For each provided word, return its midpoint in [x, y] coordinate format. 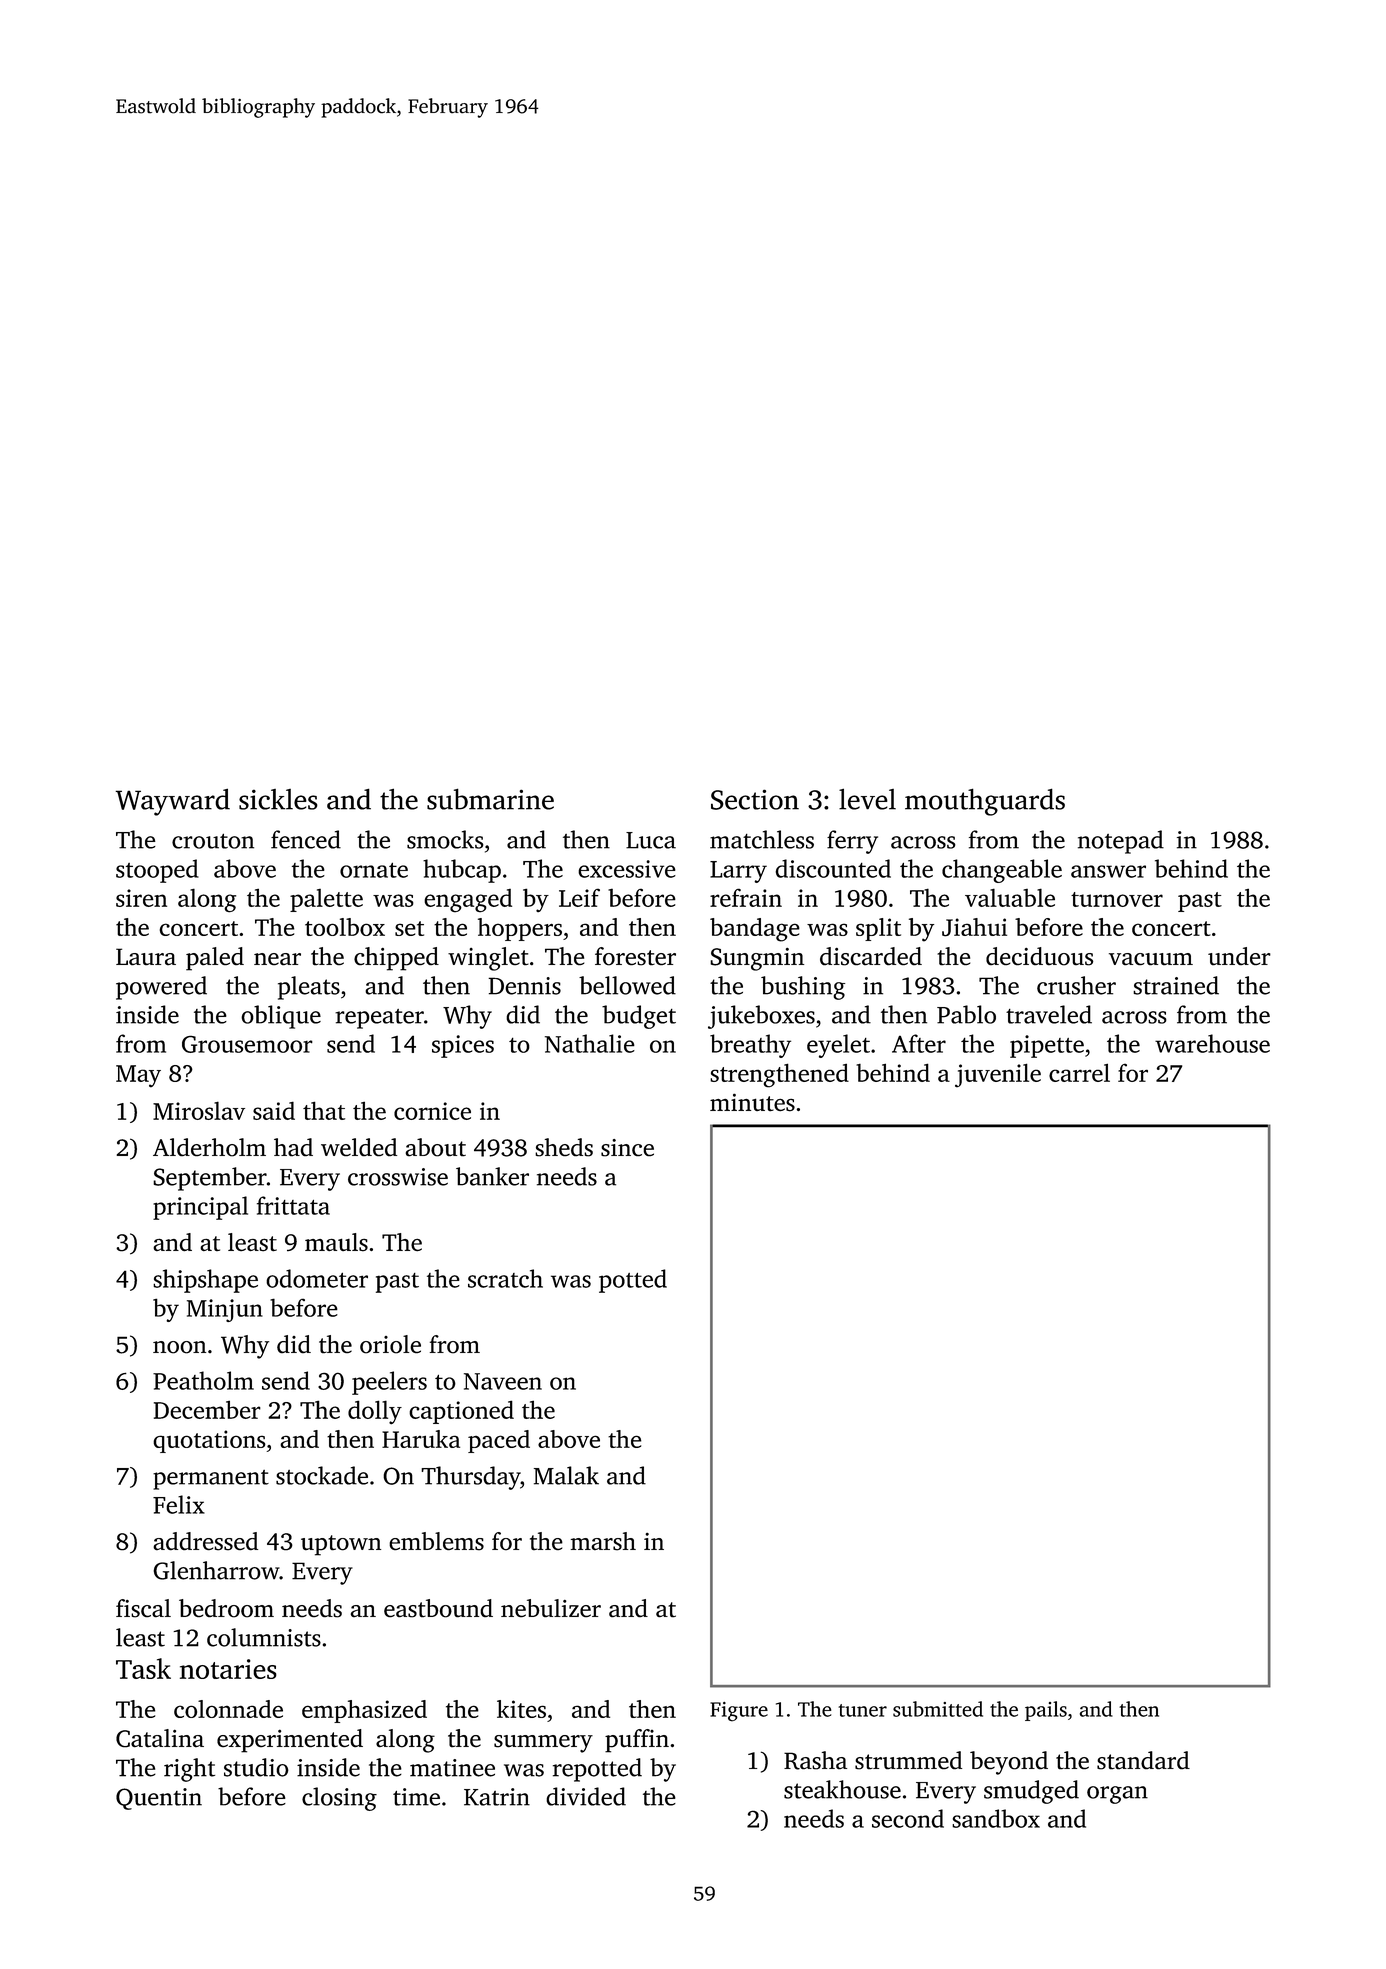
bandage [755, 930]
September [210, 1179]
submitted [938, 1709]
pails [1046, 1711]
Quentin [159, 1799]
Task [143, 1668]
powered [161, 988]
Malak [566, 1475]
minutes [752, 1102]
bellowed [627, 985]
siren [141, 898]
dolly [375, 1412]
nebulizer [551, 1608]
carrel [1079, 1072]
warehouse [1212, 1043]
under [1239, 956]
